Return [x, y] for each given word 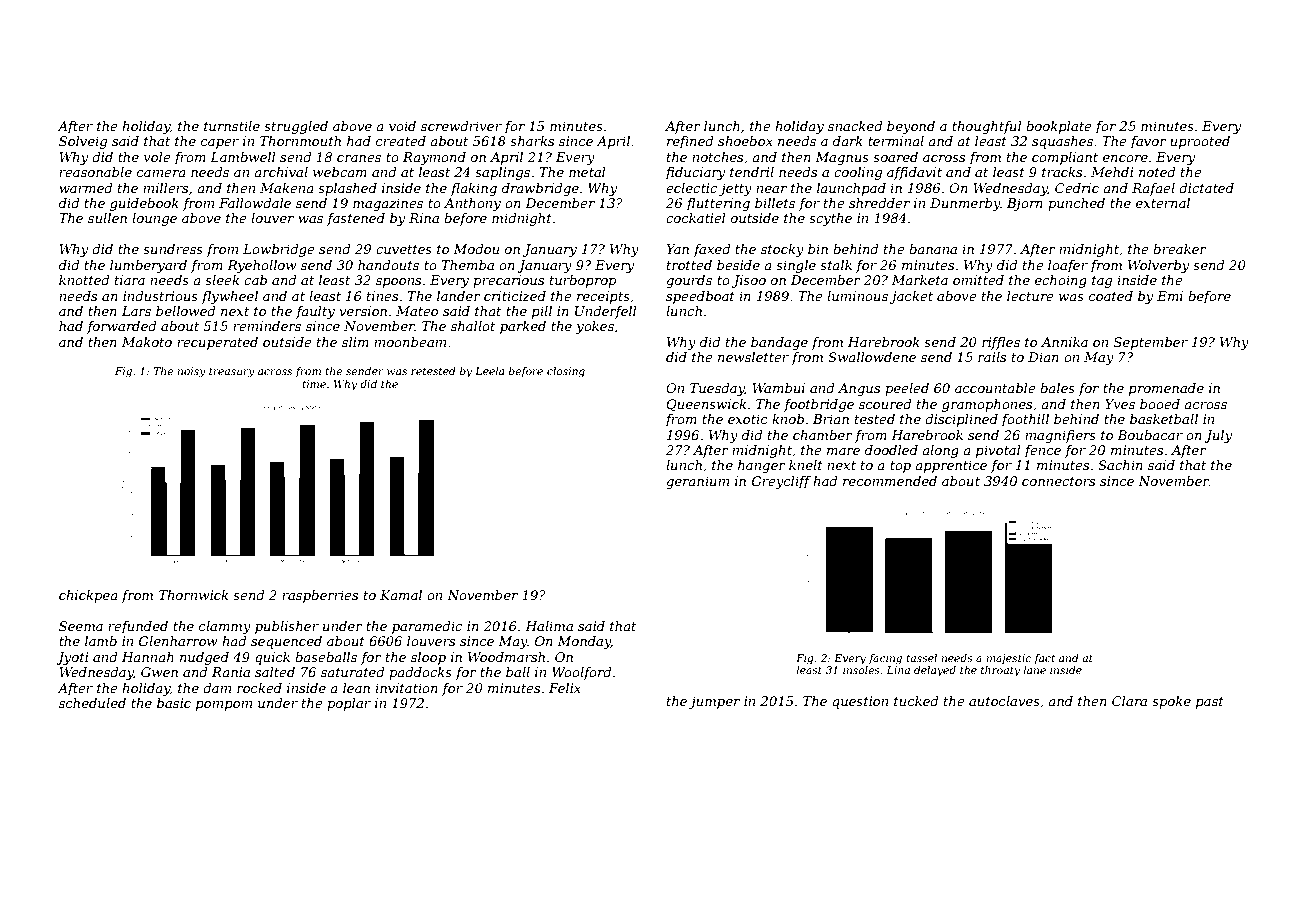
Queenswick [706, 405]
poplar [349, 704]
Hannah [148, 657]
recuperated [217, 343]
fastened [356, 219]
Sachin [1120, 465]
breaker [1180, 249]
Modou [476, 249]
